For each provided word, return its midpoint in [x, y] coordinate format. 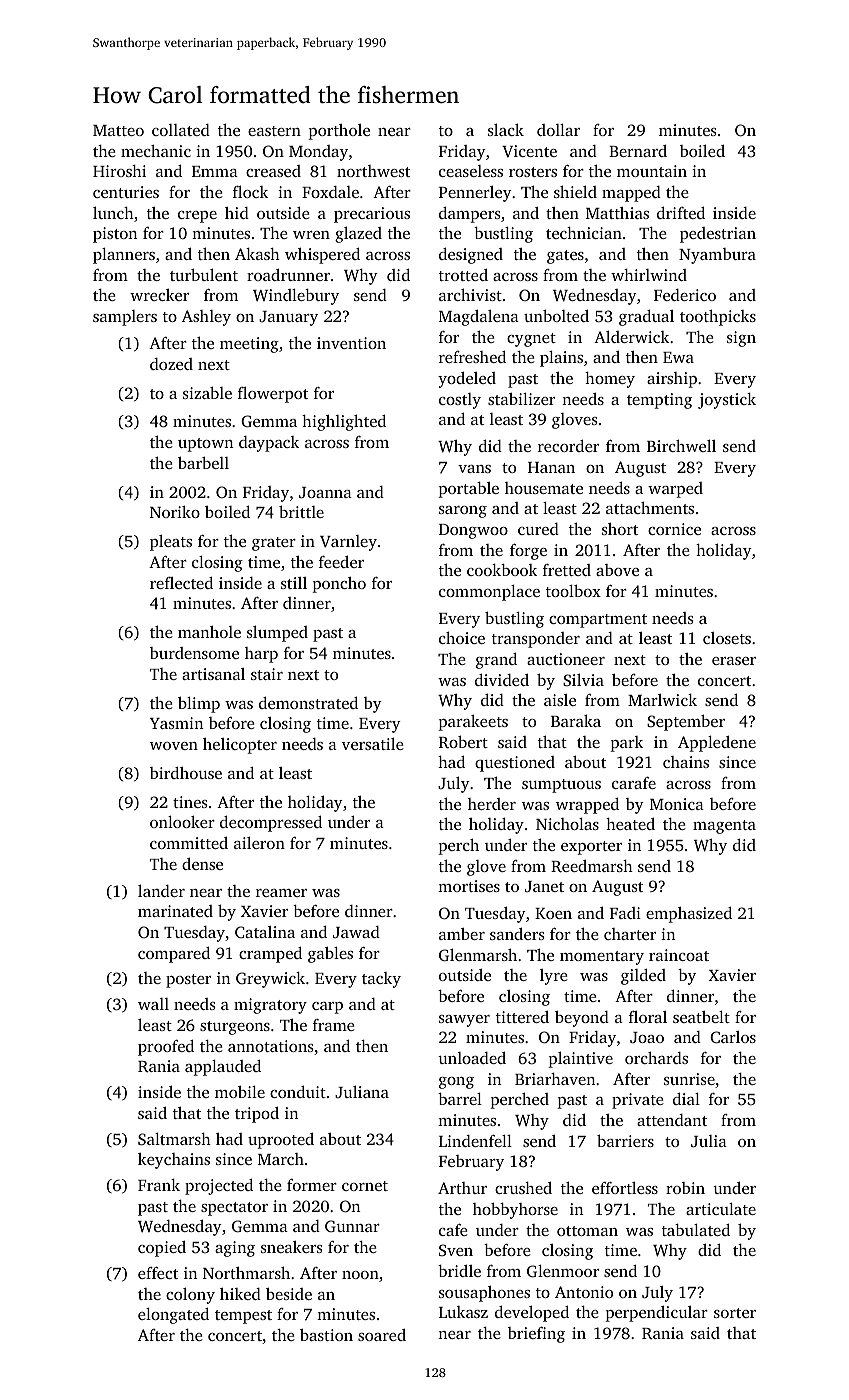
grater [274, 544]
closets [727, 638]
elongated [173, 1316]
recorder [568, 446]
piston [115, 235]
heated [630, 824]
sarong [463, 512]
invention [351, 343]
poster [188, 981]
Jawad [356, 932]
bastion [326, 1335]
